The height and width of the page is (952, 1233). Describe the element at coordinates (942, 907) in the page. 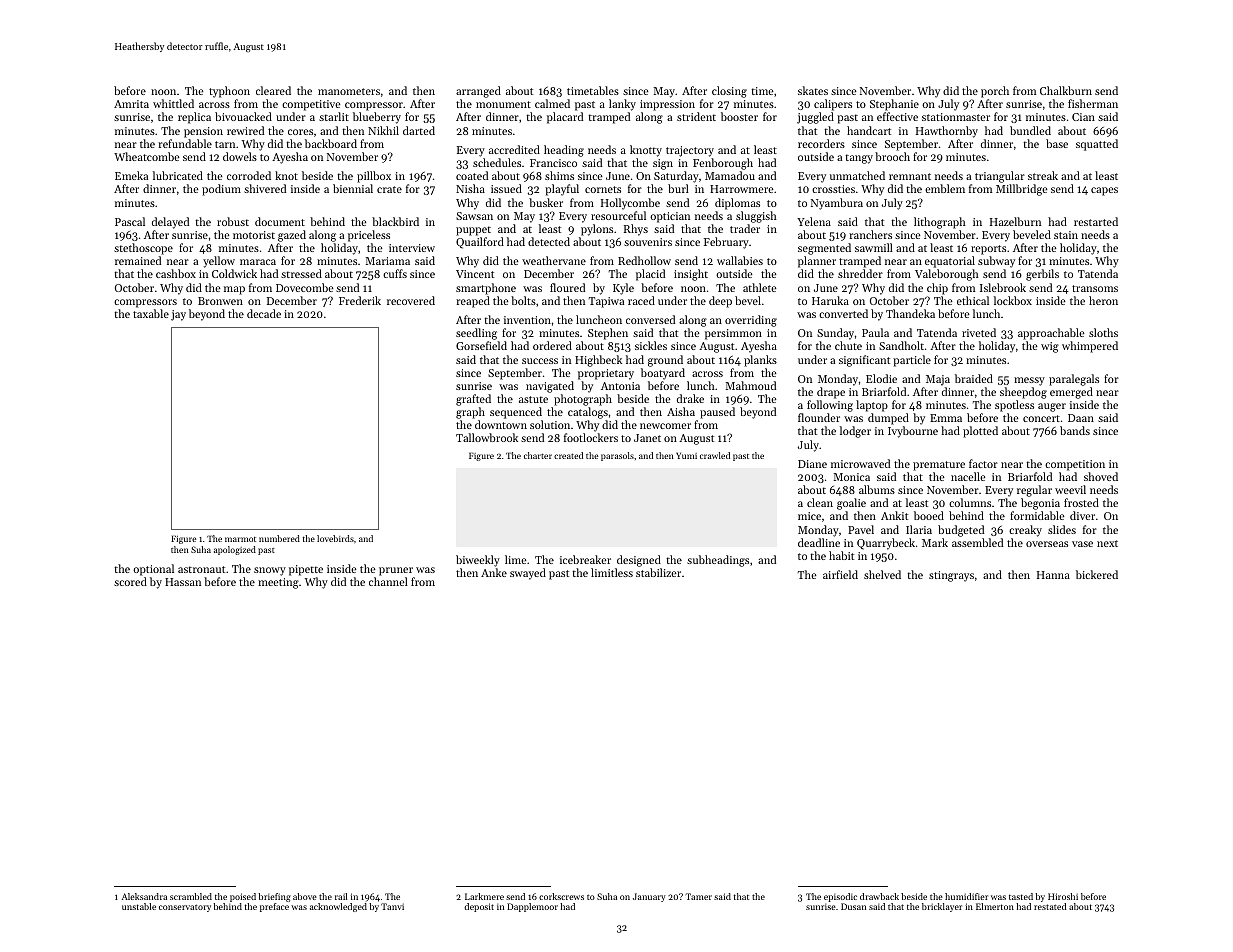

I see `bricklayer` at that location.
